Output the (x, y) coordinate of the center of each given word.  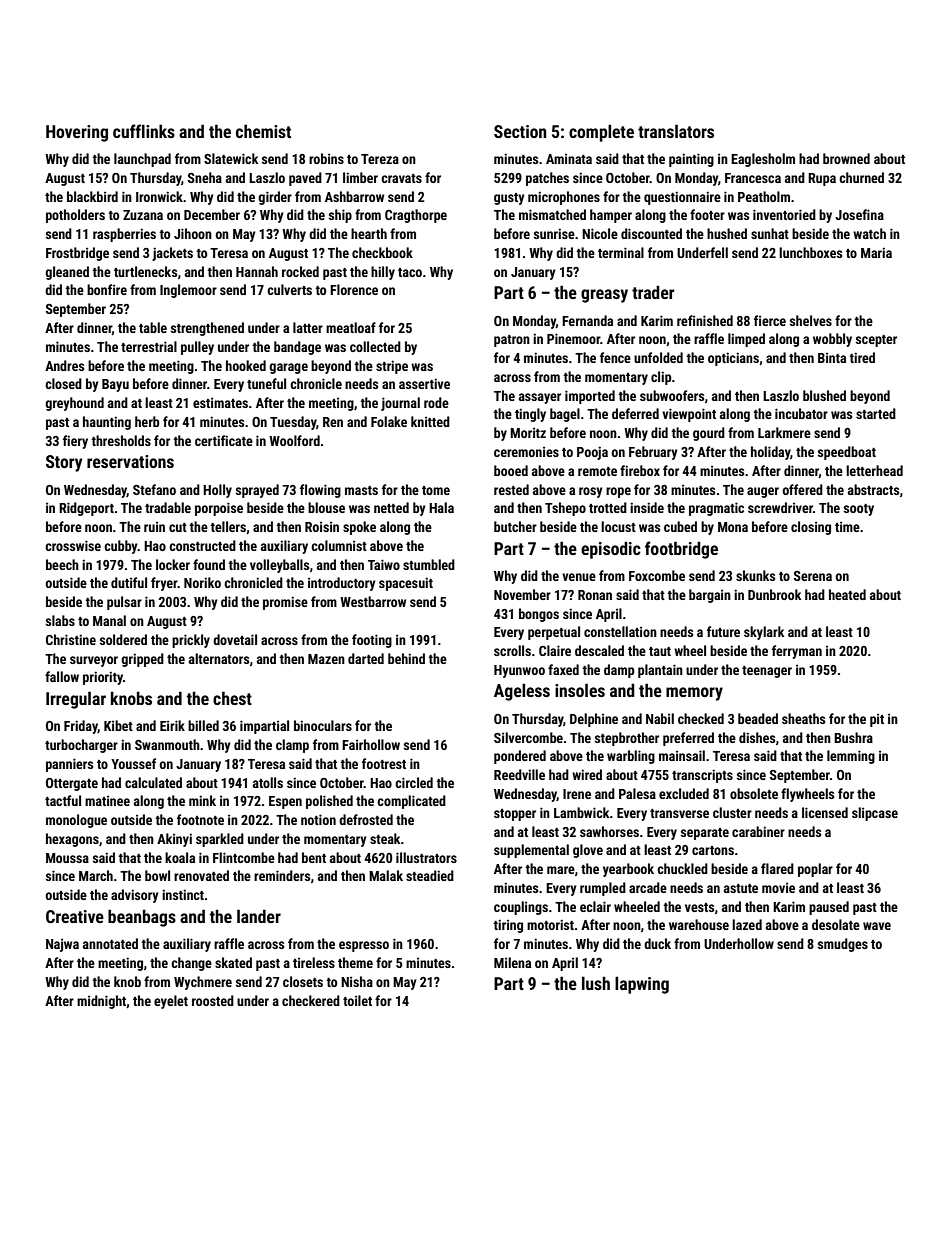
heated (847, 594)
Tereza (380, 159)
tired (862, 357)
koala (180, 857)
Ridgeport (86, 509)
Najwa (62, 945)
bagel (565, 415)
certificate (224, 440)
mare (561, 870)
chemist (263, 131)
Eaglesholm (763, 160)
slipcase (875, 814)
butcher (515, 526)
